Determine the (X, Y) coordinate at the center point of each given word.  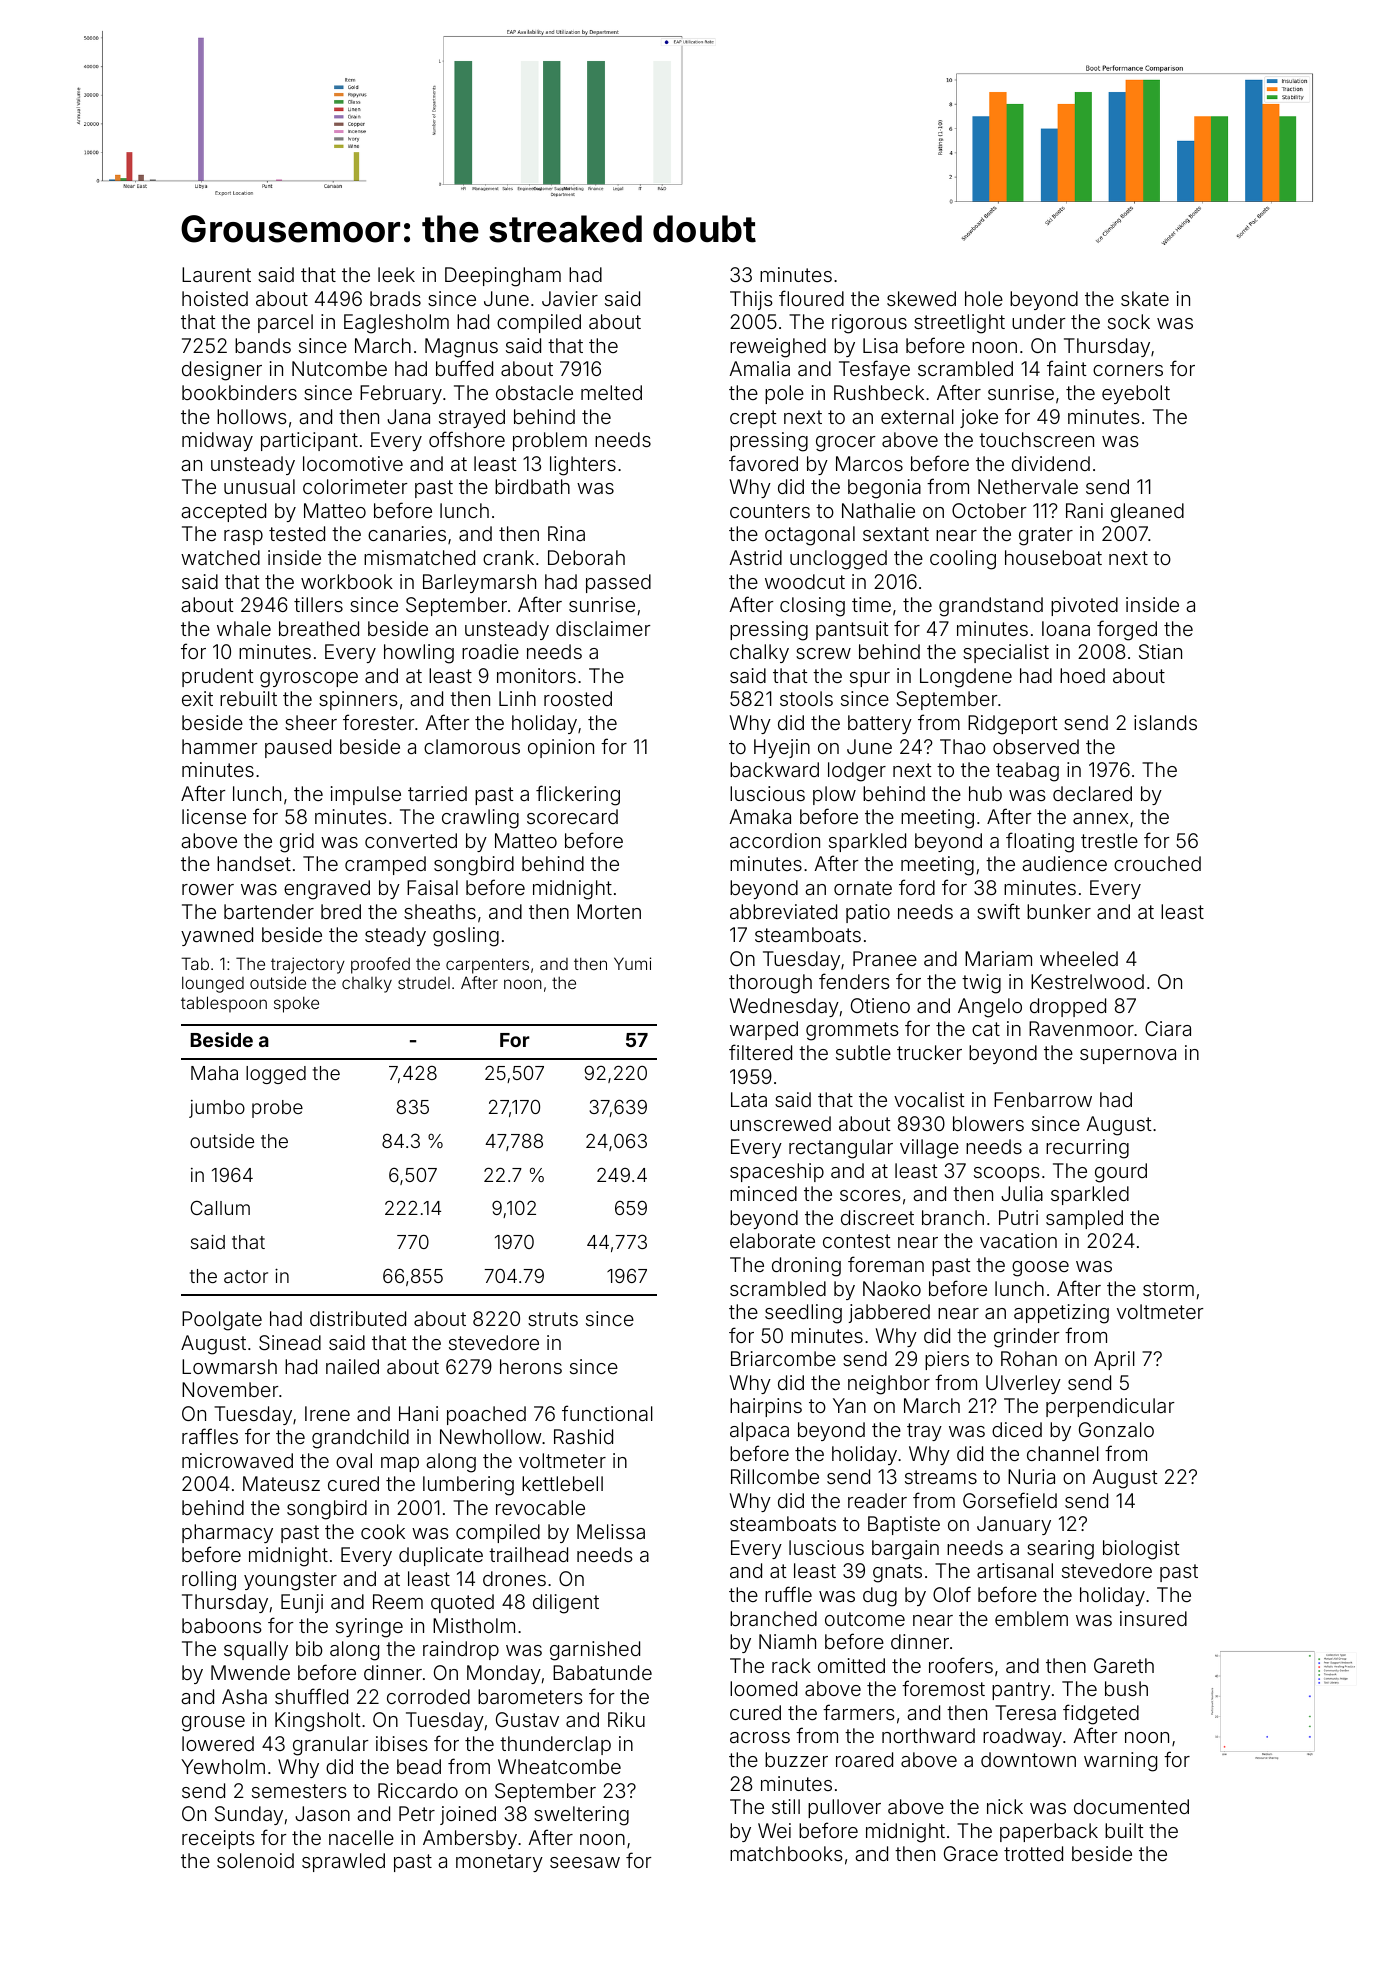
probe (277, 1109)
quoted (462, 1603)
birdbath (532, 486)
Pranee (885, 958)
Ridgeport (1012, 725)
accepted (223, 512)
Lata (749, 1099)
